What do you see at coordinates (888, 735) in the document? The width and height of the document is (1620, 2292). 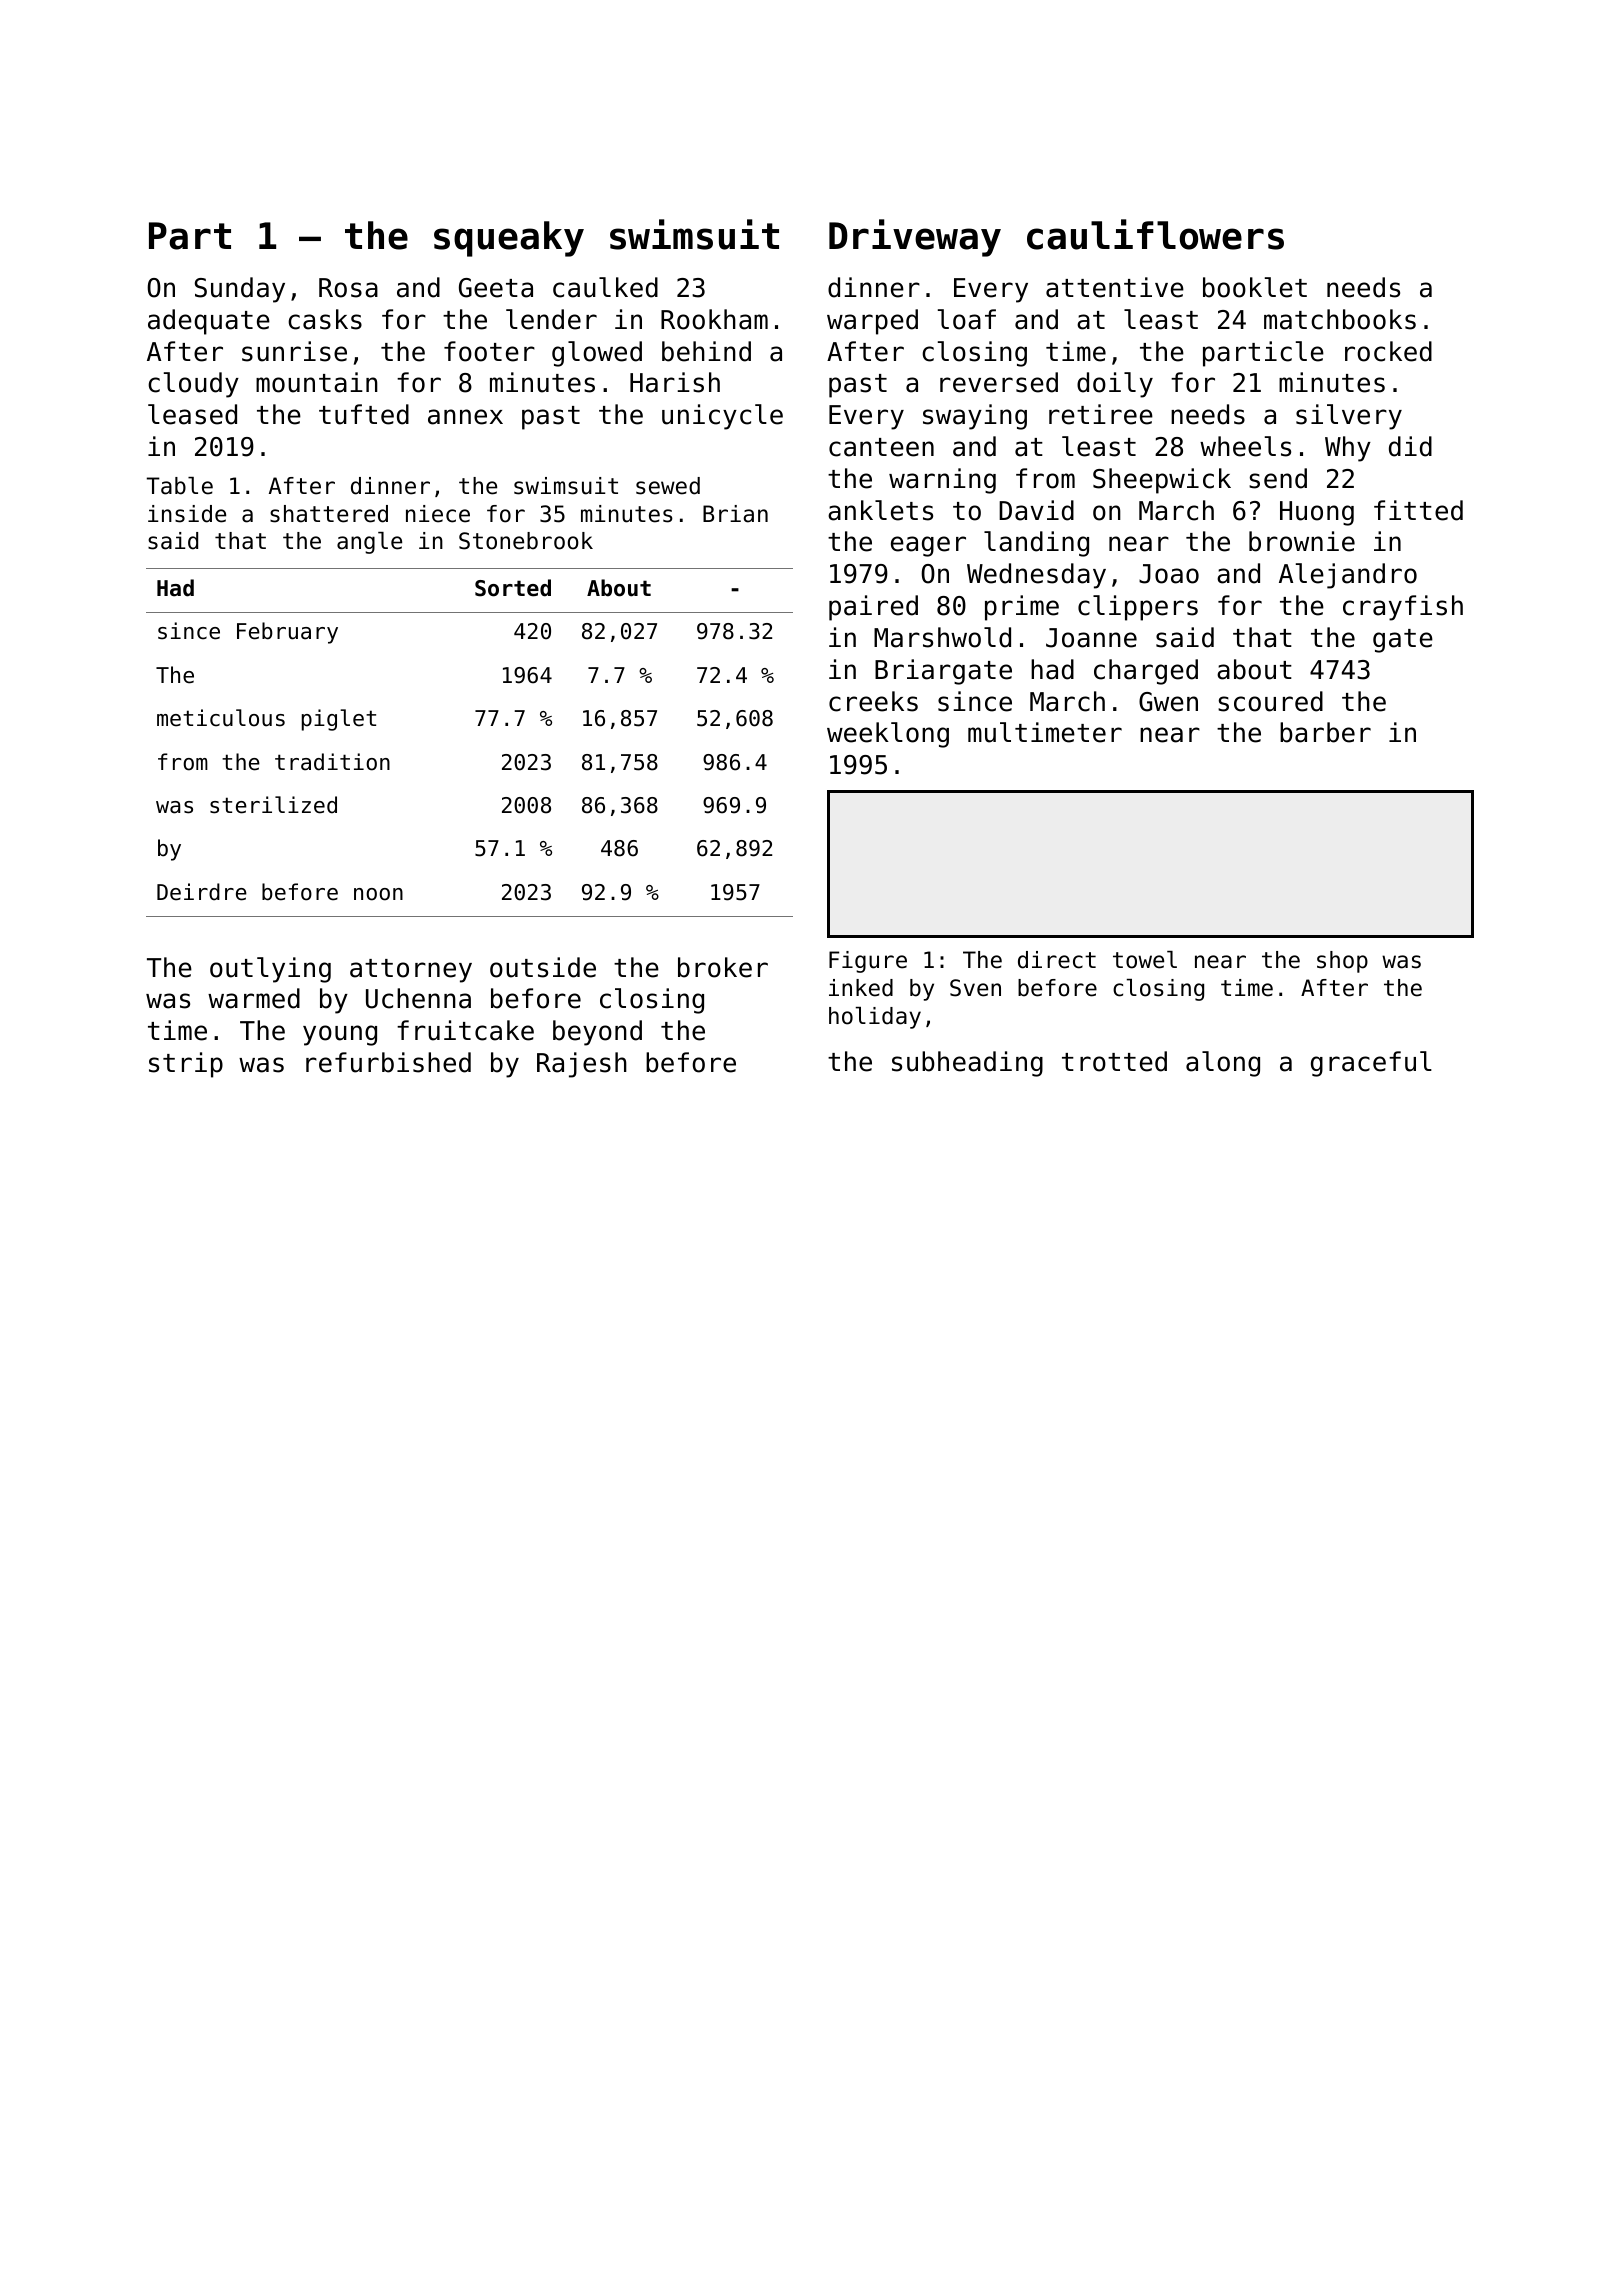 I see `weeklong` at bounding box center [888, 735].
